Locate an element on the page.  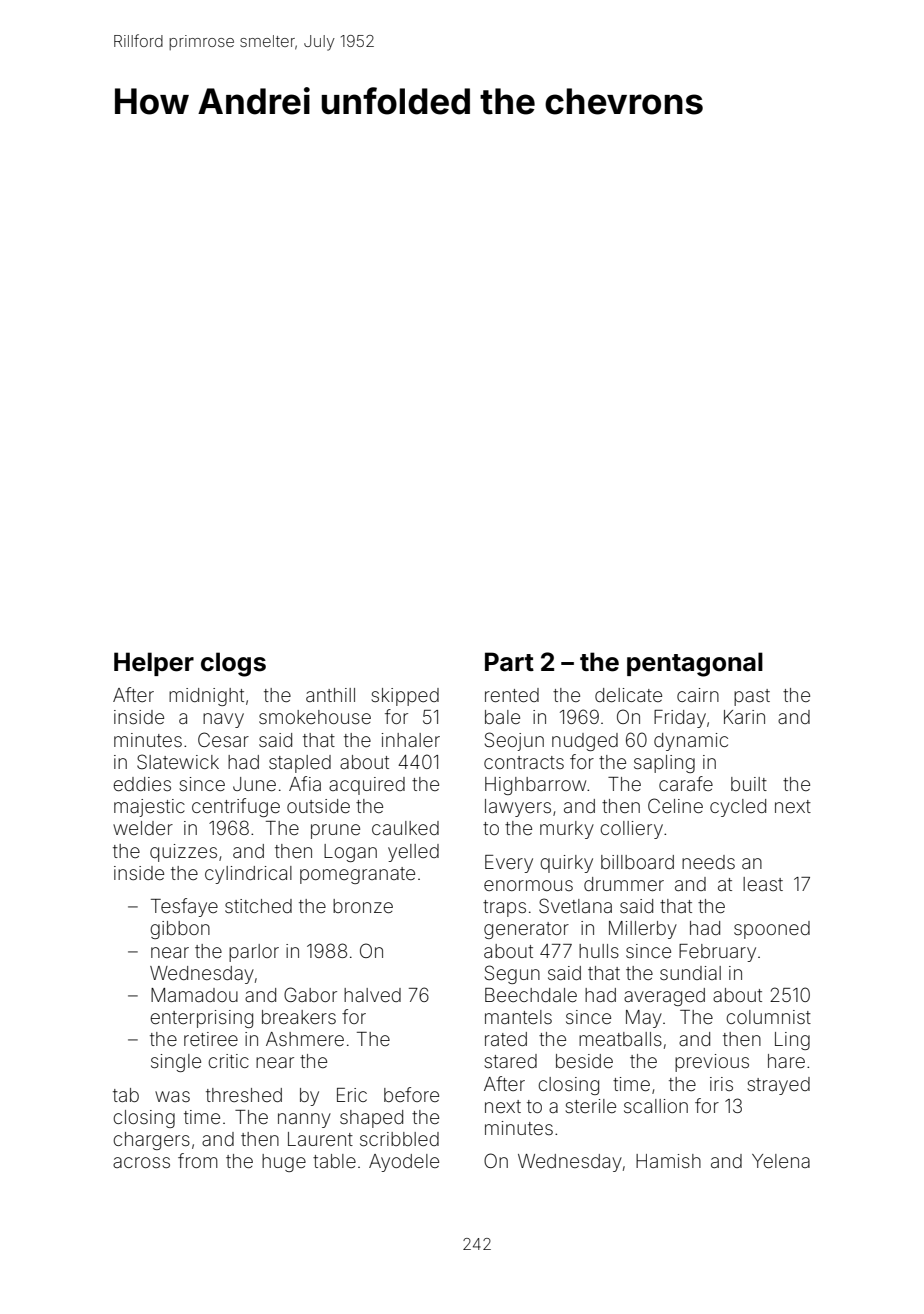
Part is located at coordinates (509, 662).
